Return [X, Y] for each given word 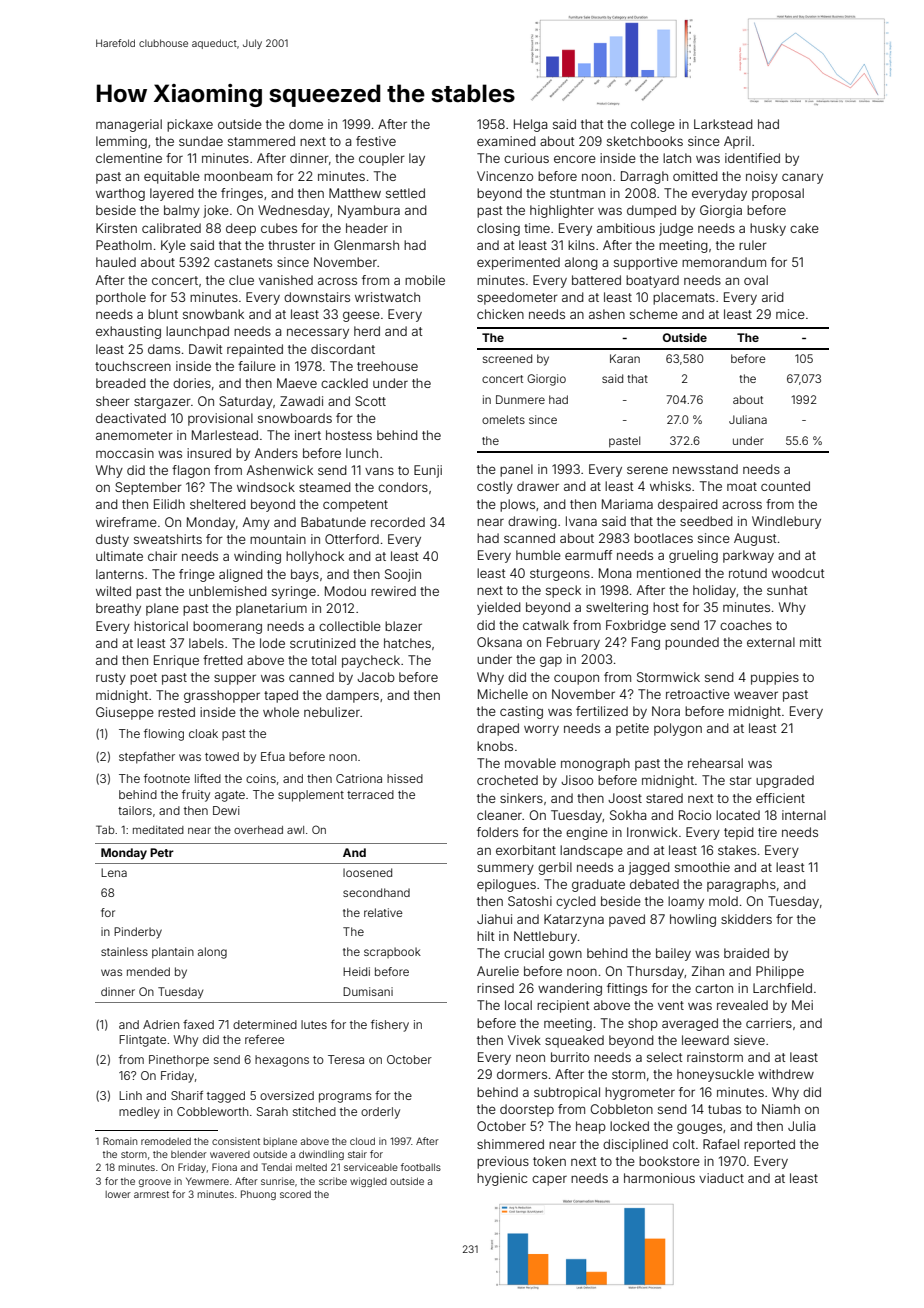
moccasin [125, 453]
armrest [151, 1194]
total [323, 660]
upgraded [785, 781]
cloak [203, 733]
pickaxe [190, 125]
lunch [362, 453]
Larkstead [723, 124]
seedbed [706, 521]
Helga [530, 125]
